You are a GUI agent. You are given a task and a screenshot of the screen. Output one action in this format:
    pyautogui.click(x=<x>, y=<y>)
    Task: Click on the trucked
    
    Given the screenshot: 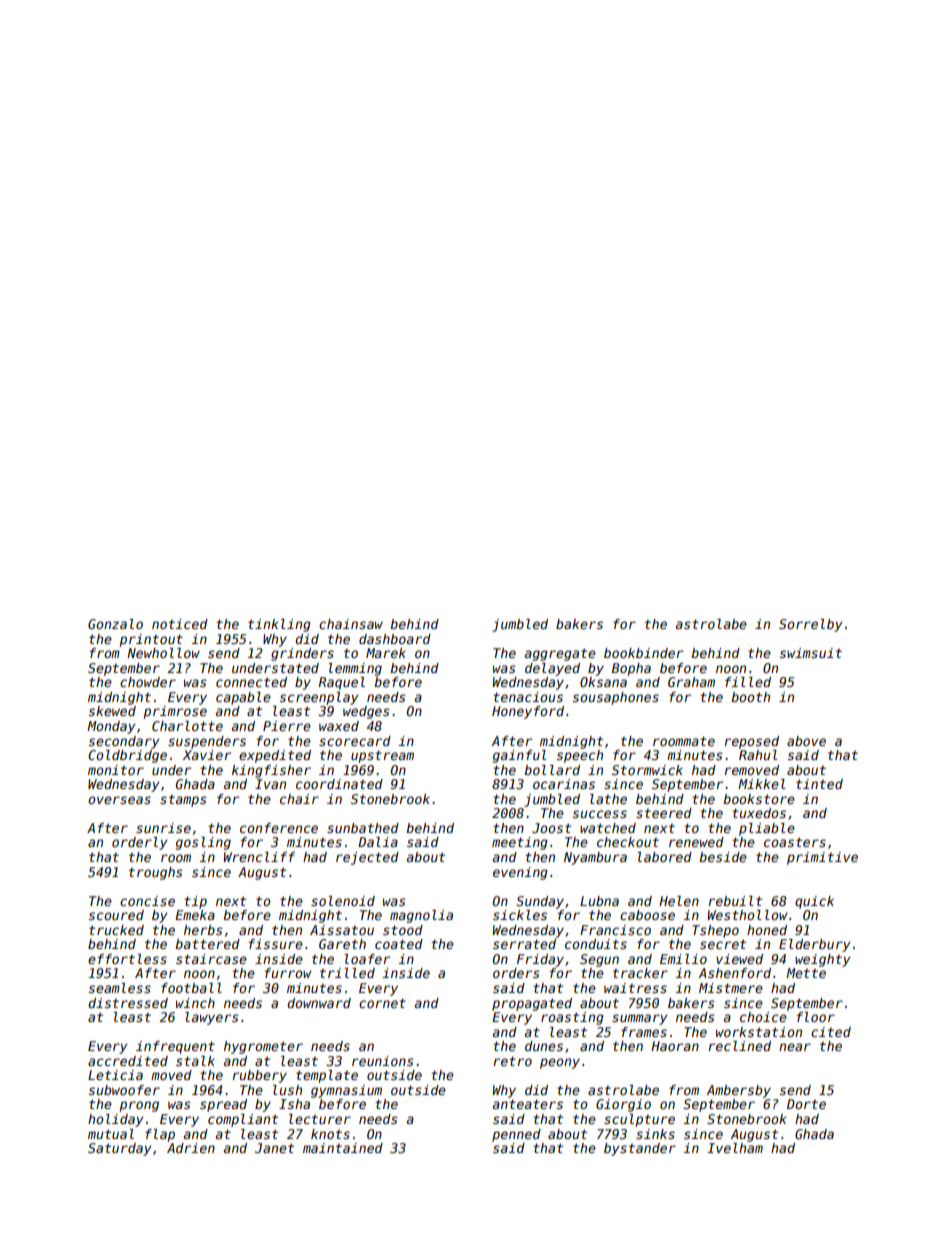 What is the action you would take?
    pyautogui.click(x=116, y=930)
